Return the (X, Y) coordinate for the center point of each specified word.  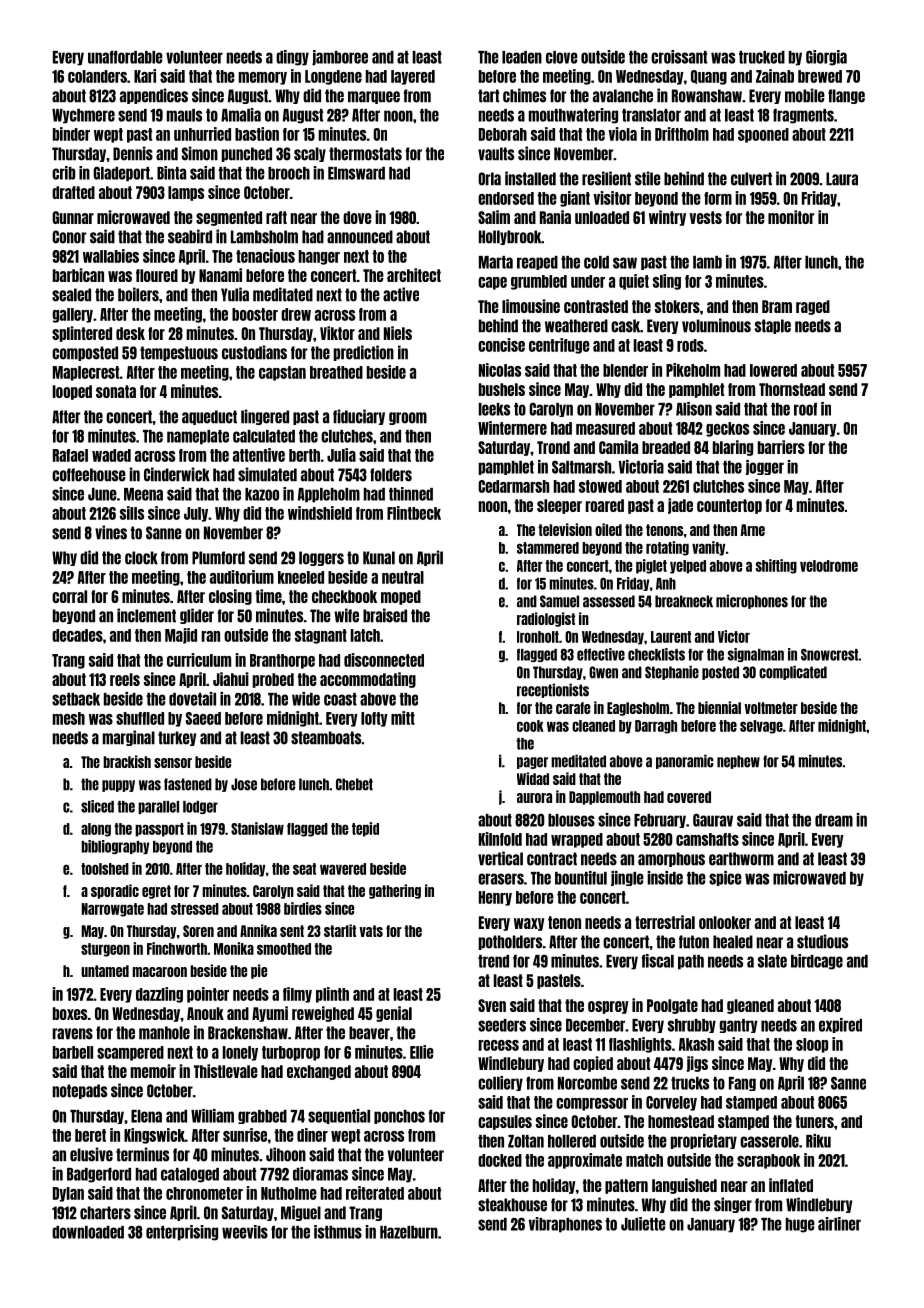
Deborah (503, 134)
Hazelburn (409, 1232)
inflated (791, 1185)
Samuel (559, 601)
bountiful (581, 878)
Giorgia (826, 58)
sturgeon (105, 950)
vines (111, 532)
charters (105, 1213)
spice (725, 878)
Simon (200, 153)
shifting (776, 566)
